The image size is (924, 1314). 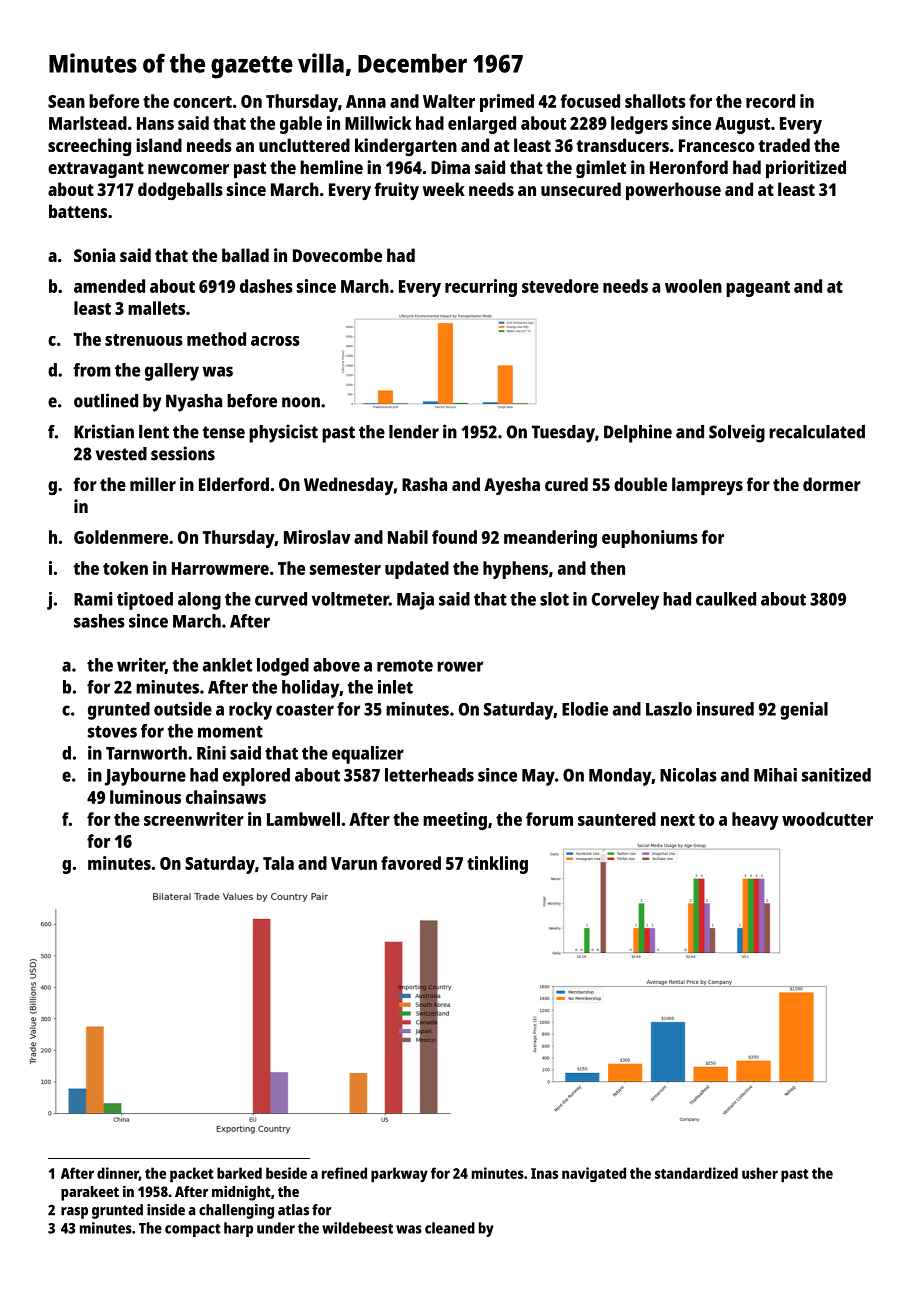 I want to click on euphoniums, so click(x=650, y=539).
